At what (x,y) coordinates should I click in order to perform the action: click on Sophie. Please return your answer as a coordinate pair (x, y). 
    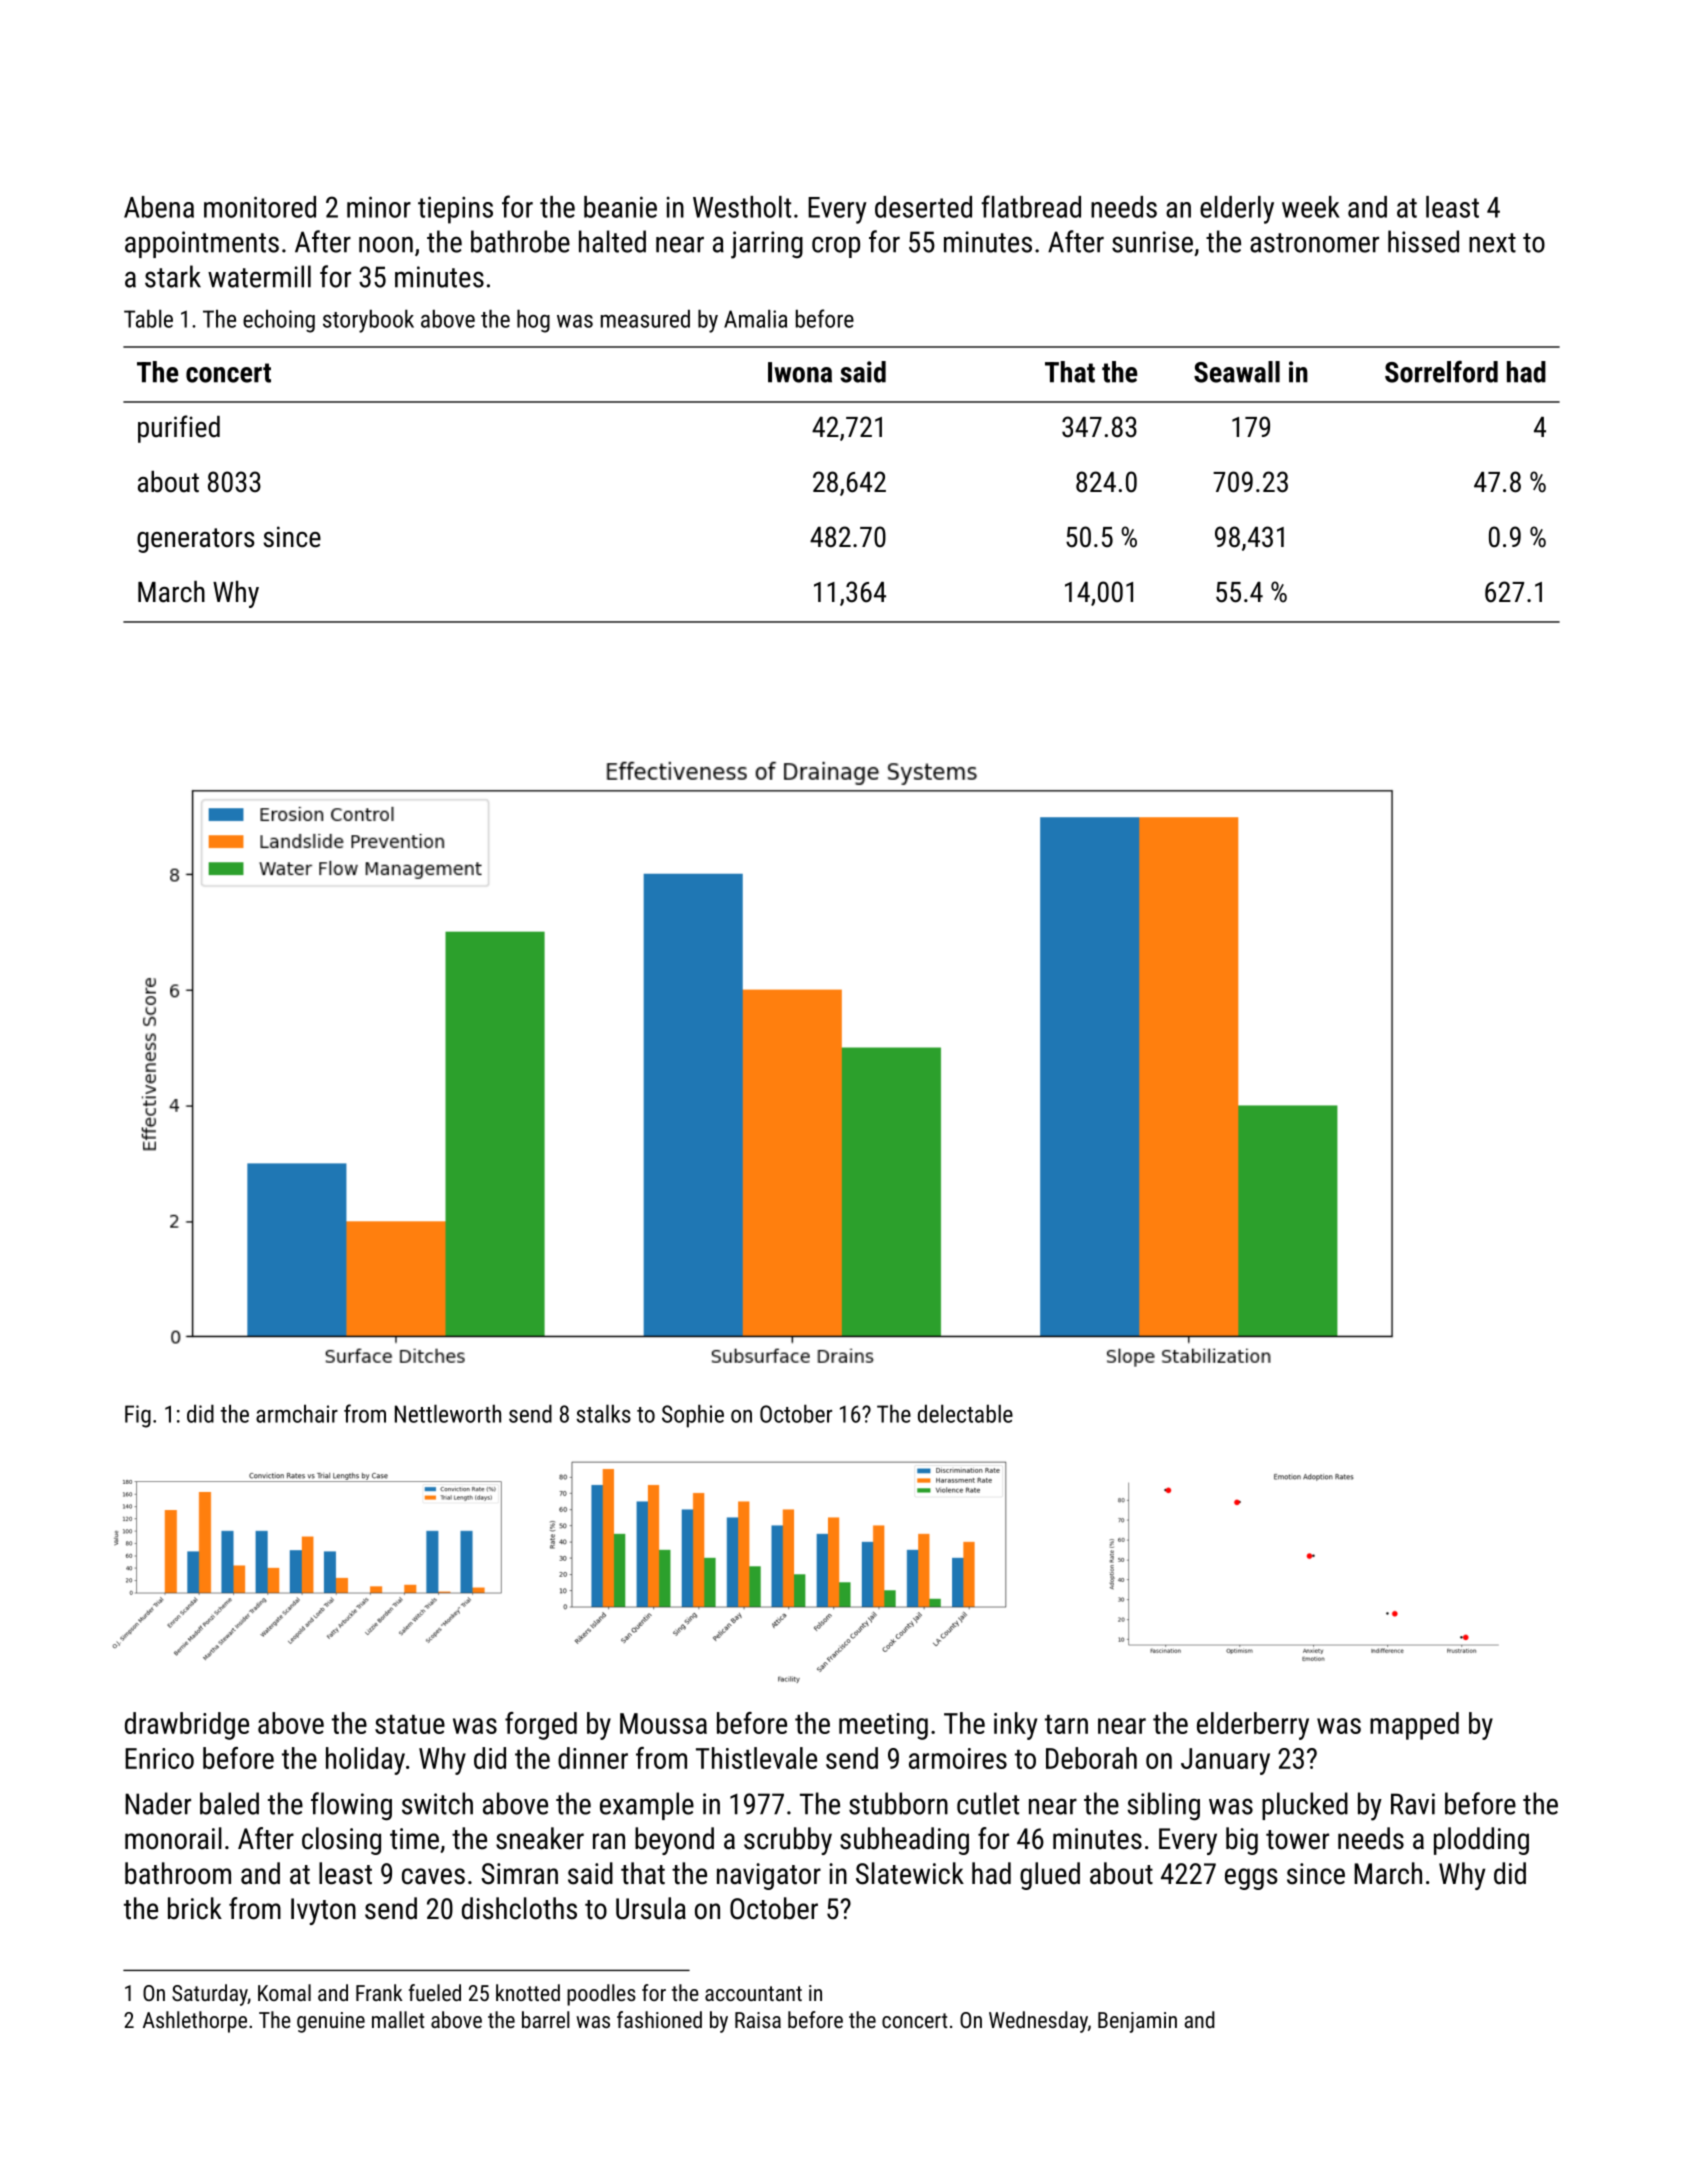
    Looking at the image, I should click on (693, 1416).
